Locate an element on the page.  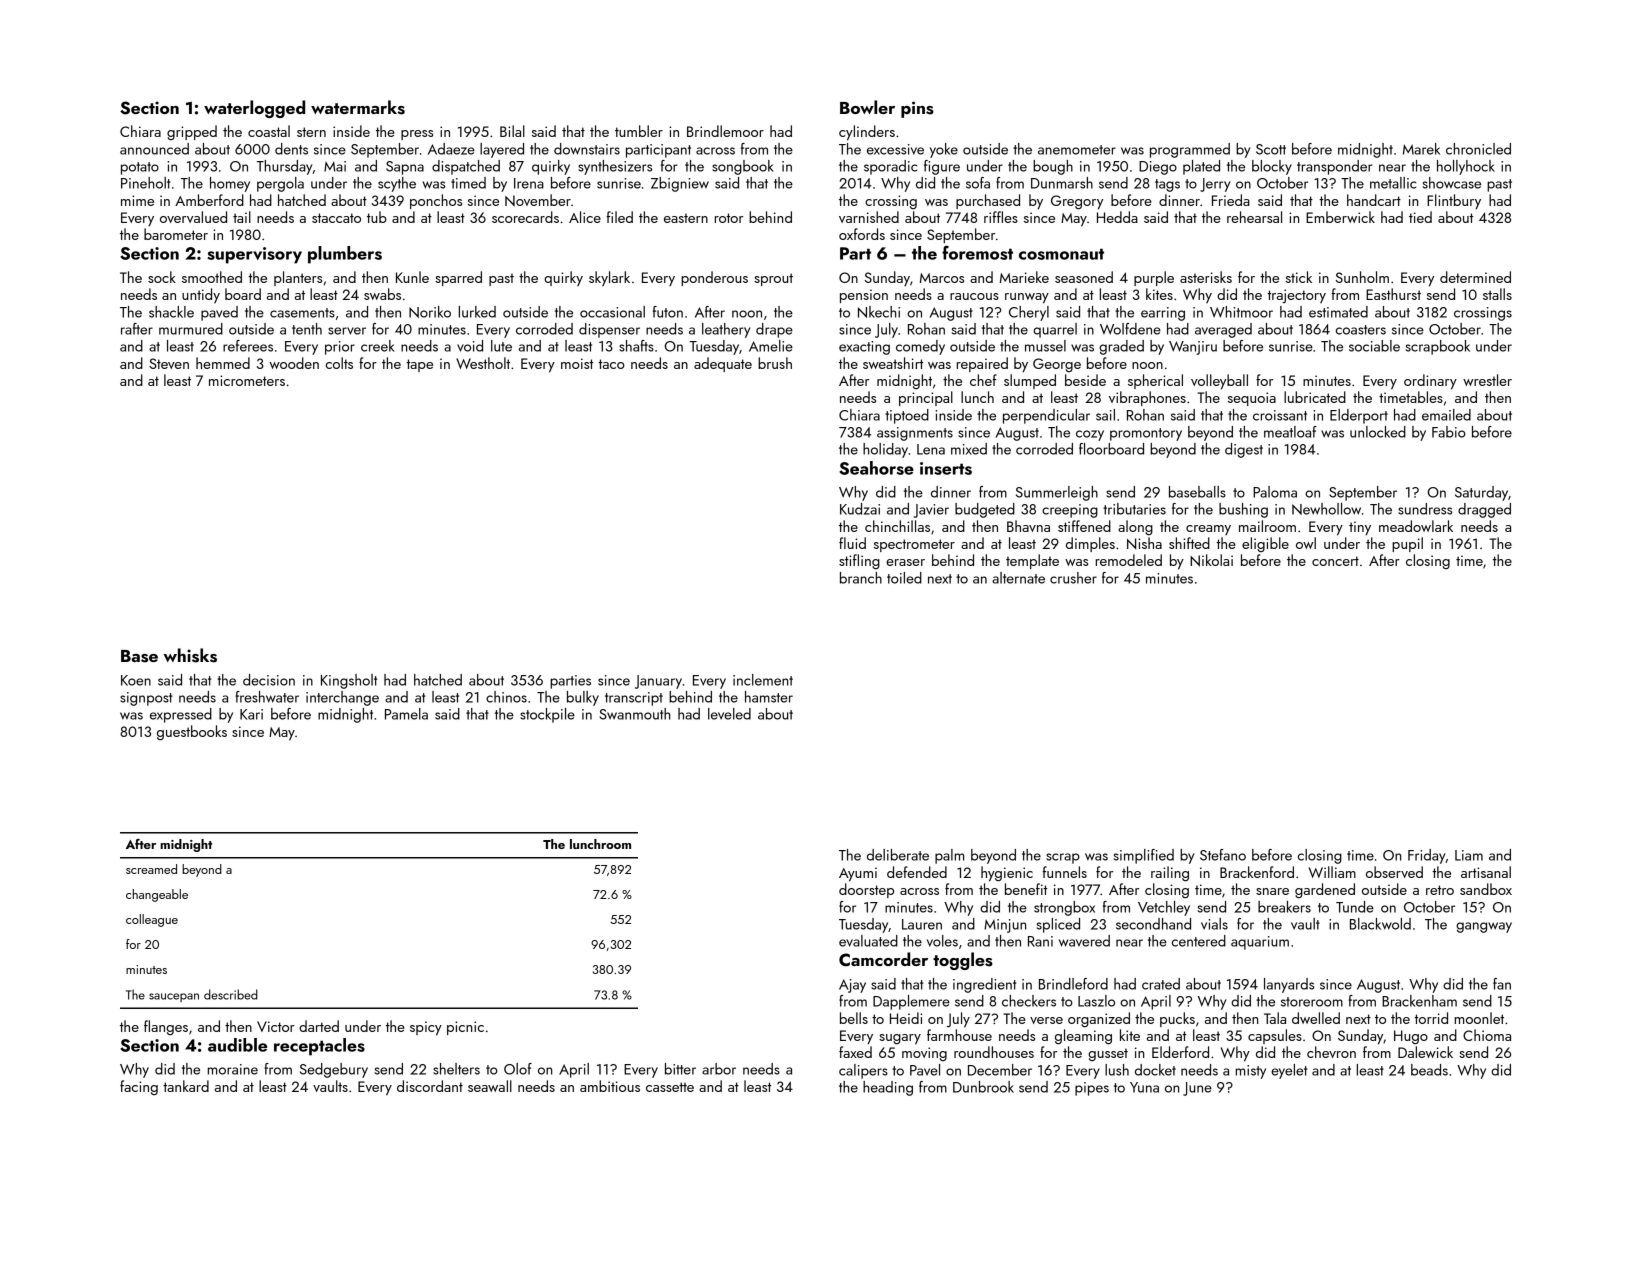
Seahorse is located at coordinates (876, 468).
